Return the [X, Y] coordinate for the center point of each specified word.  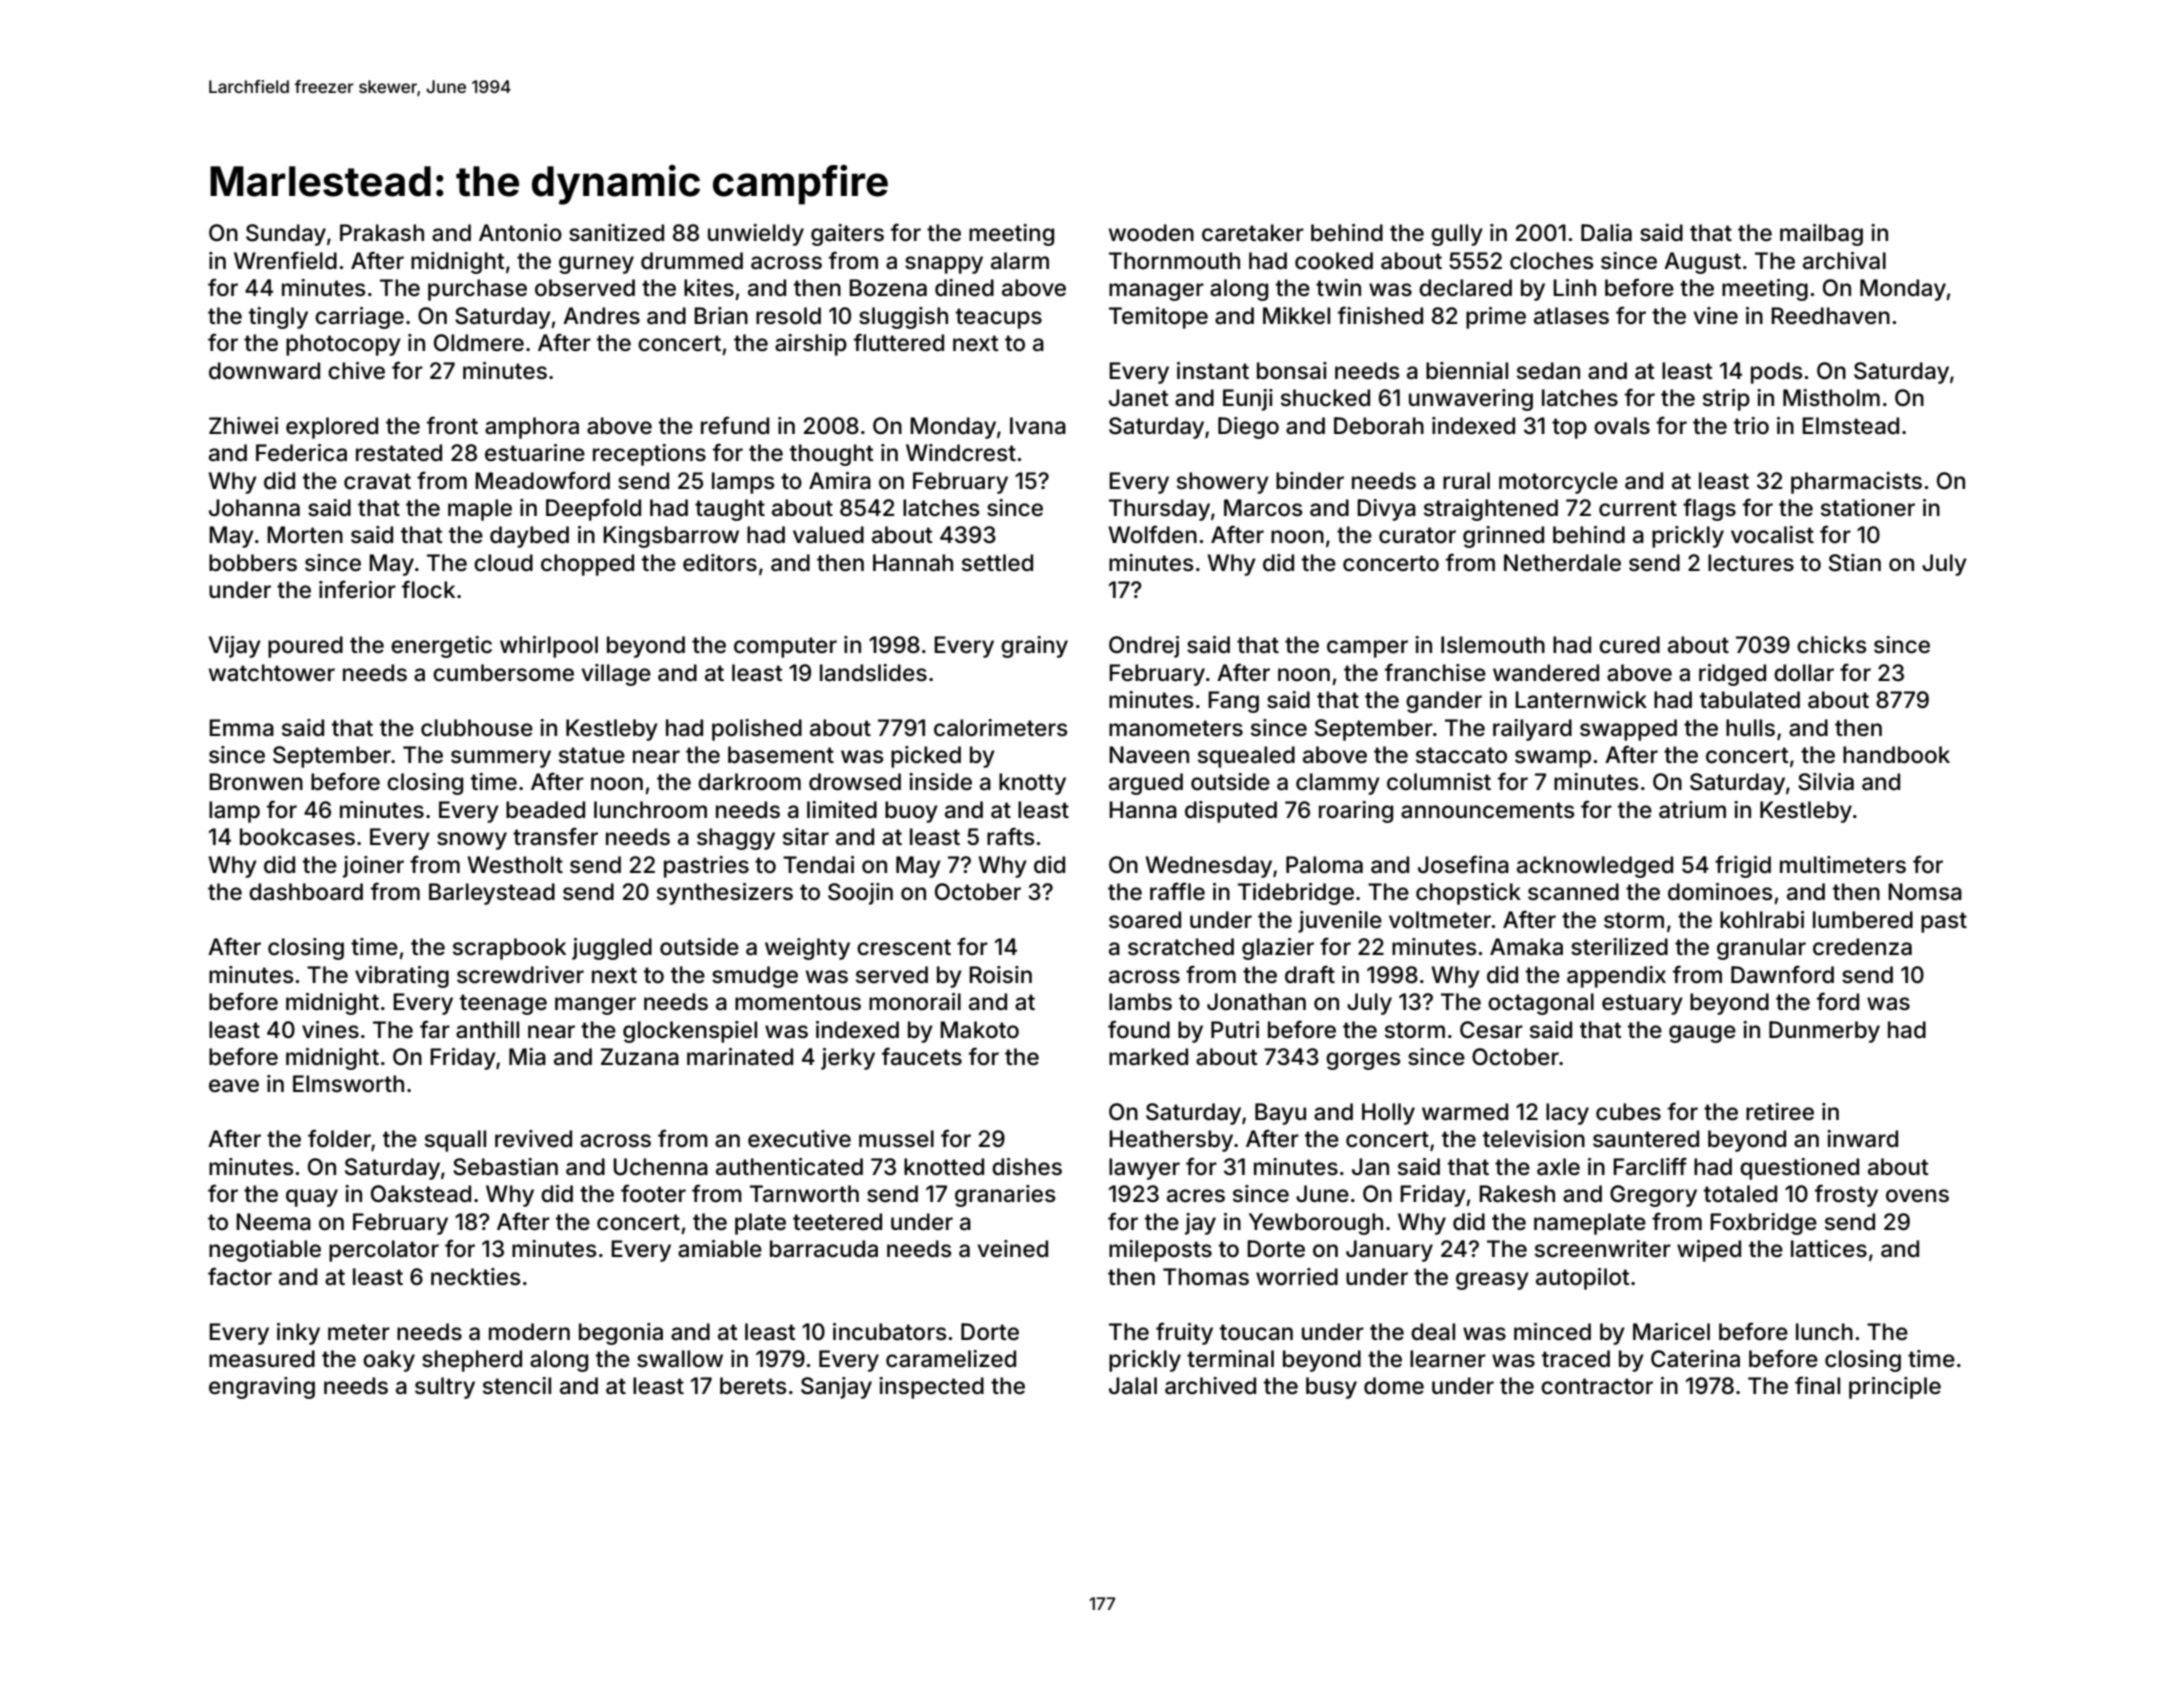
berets [753, 1386]
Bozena [888, 288]
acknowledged [1595, 867]
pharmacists [1856, 483]
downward [264, 371]
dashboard [306, 892]
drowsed [855, 782]
